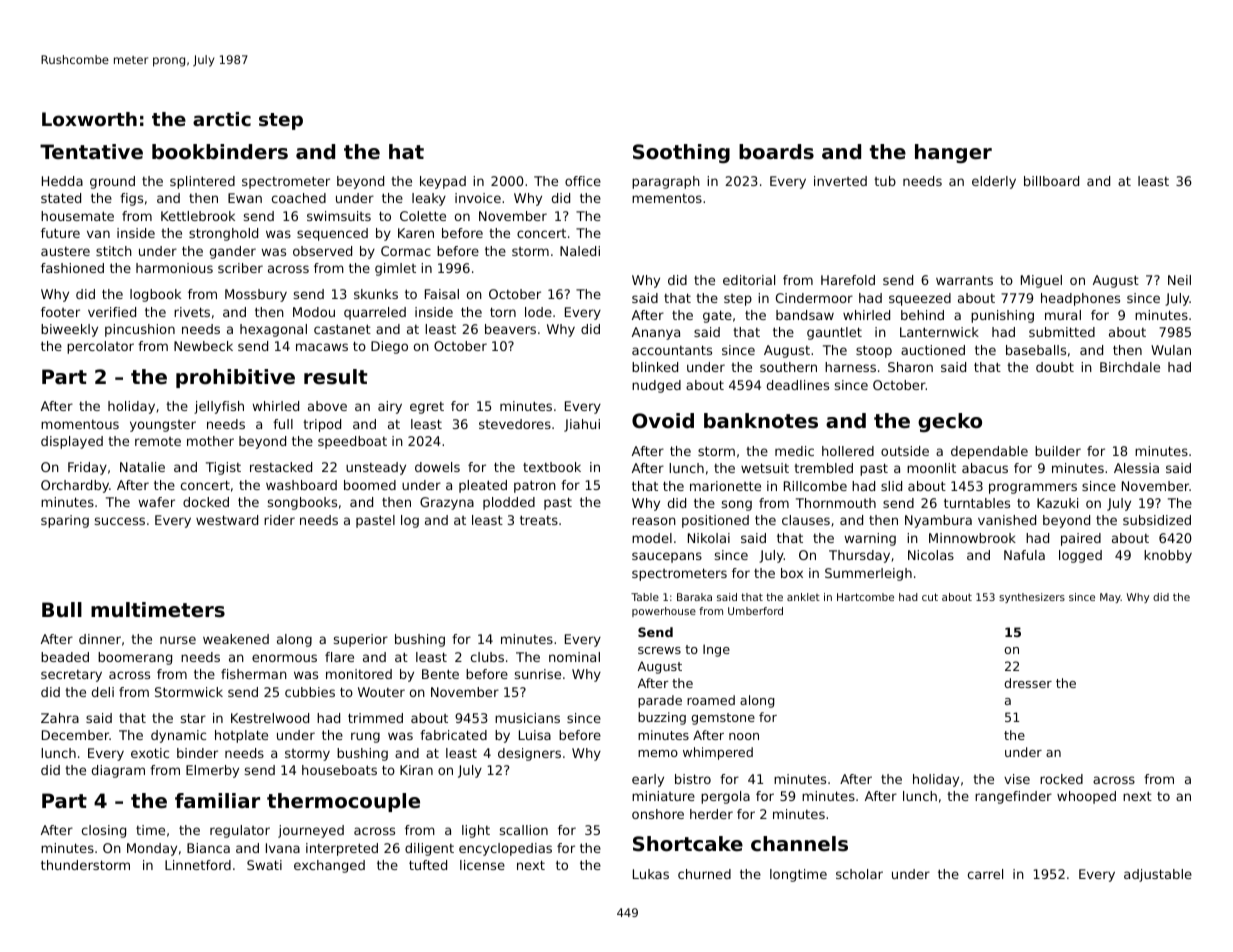 This screenshot has width=1233, height=952. Describe the element at coordinates (443, 182) in the screenshot. I see `keypad` at that location.
